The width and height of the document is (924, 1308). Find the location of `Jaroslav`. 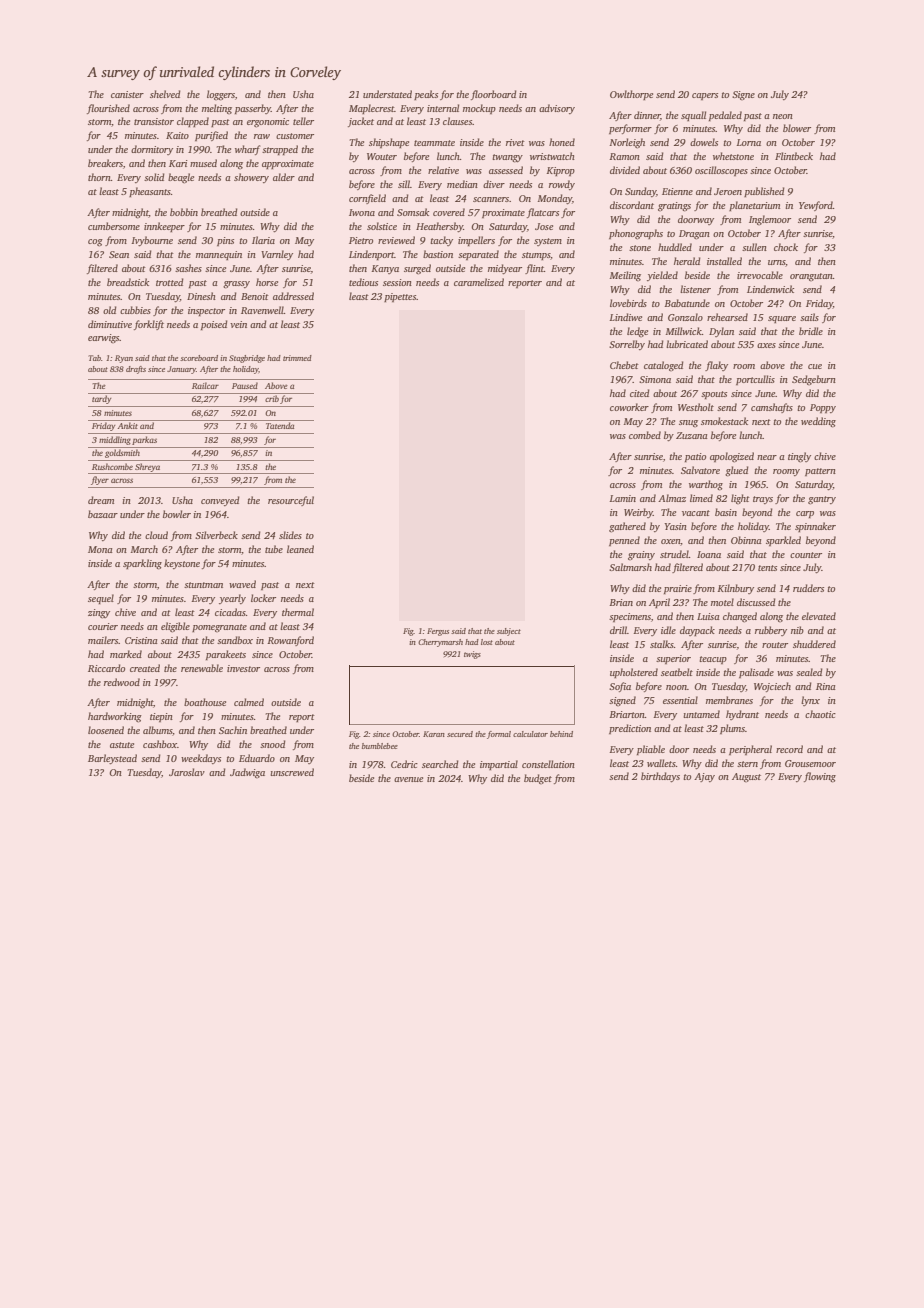

Jaroslav is located at coordinates (187, 772).
